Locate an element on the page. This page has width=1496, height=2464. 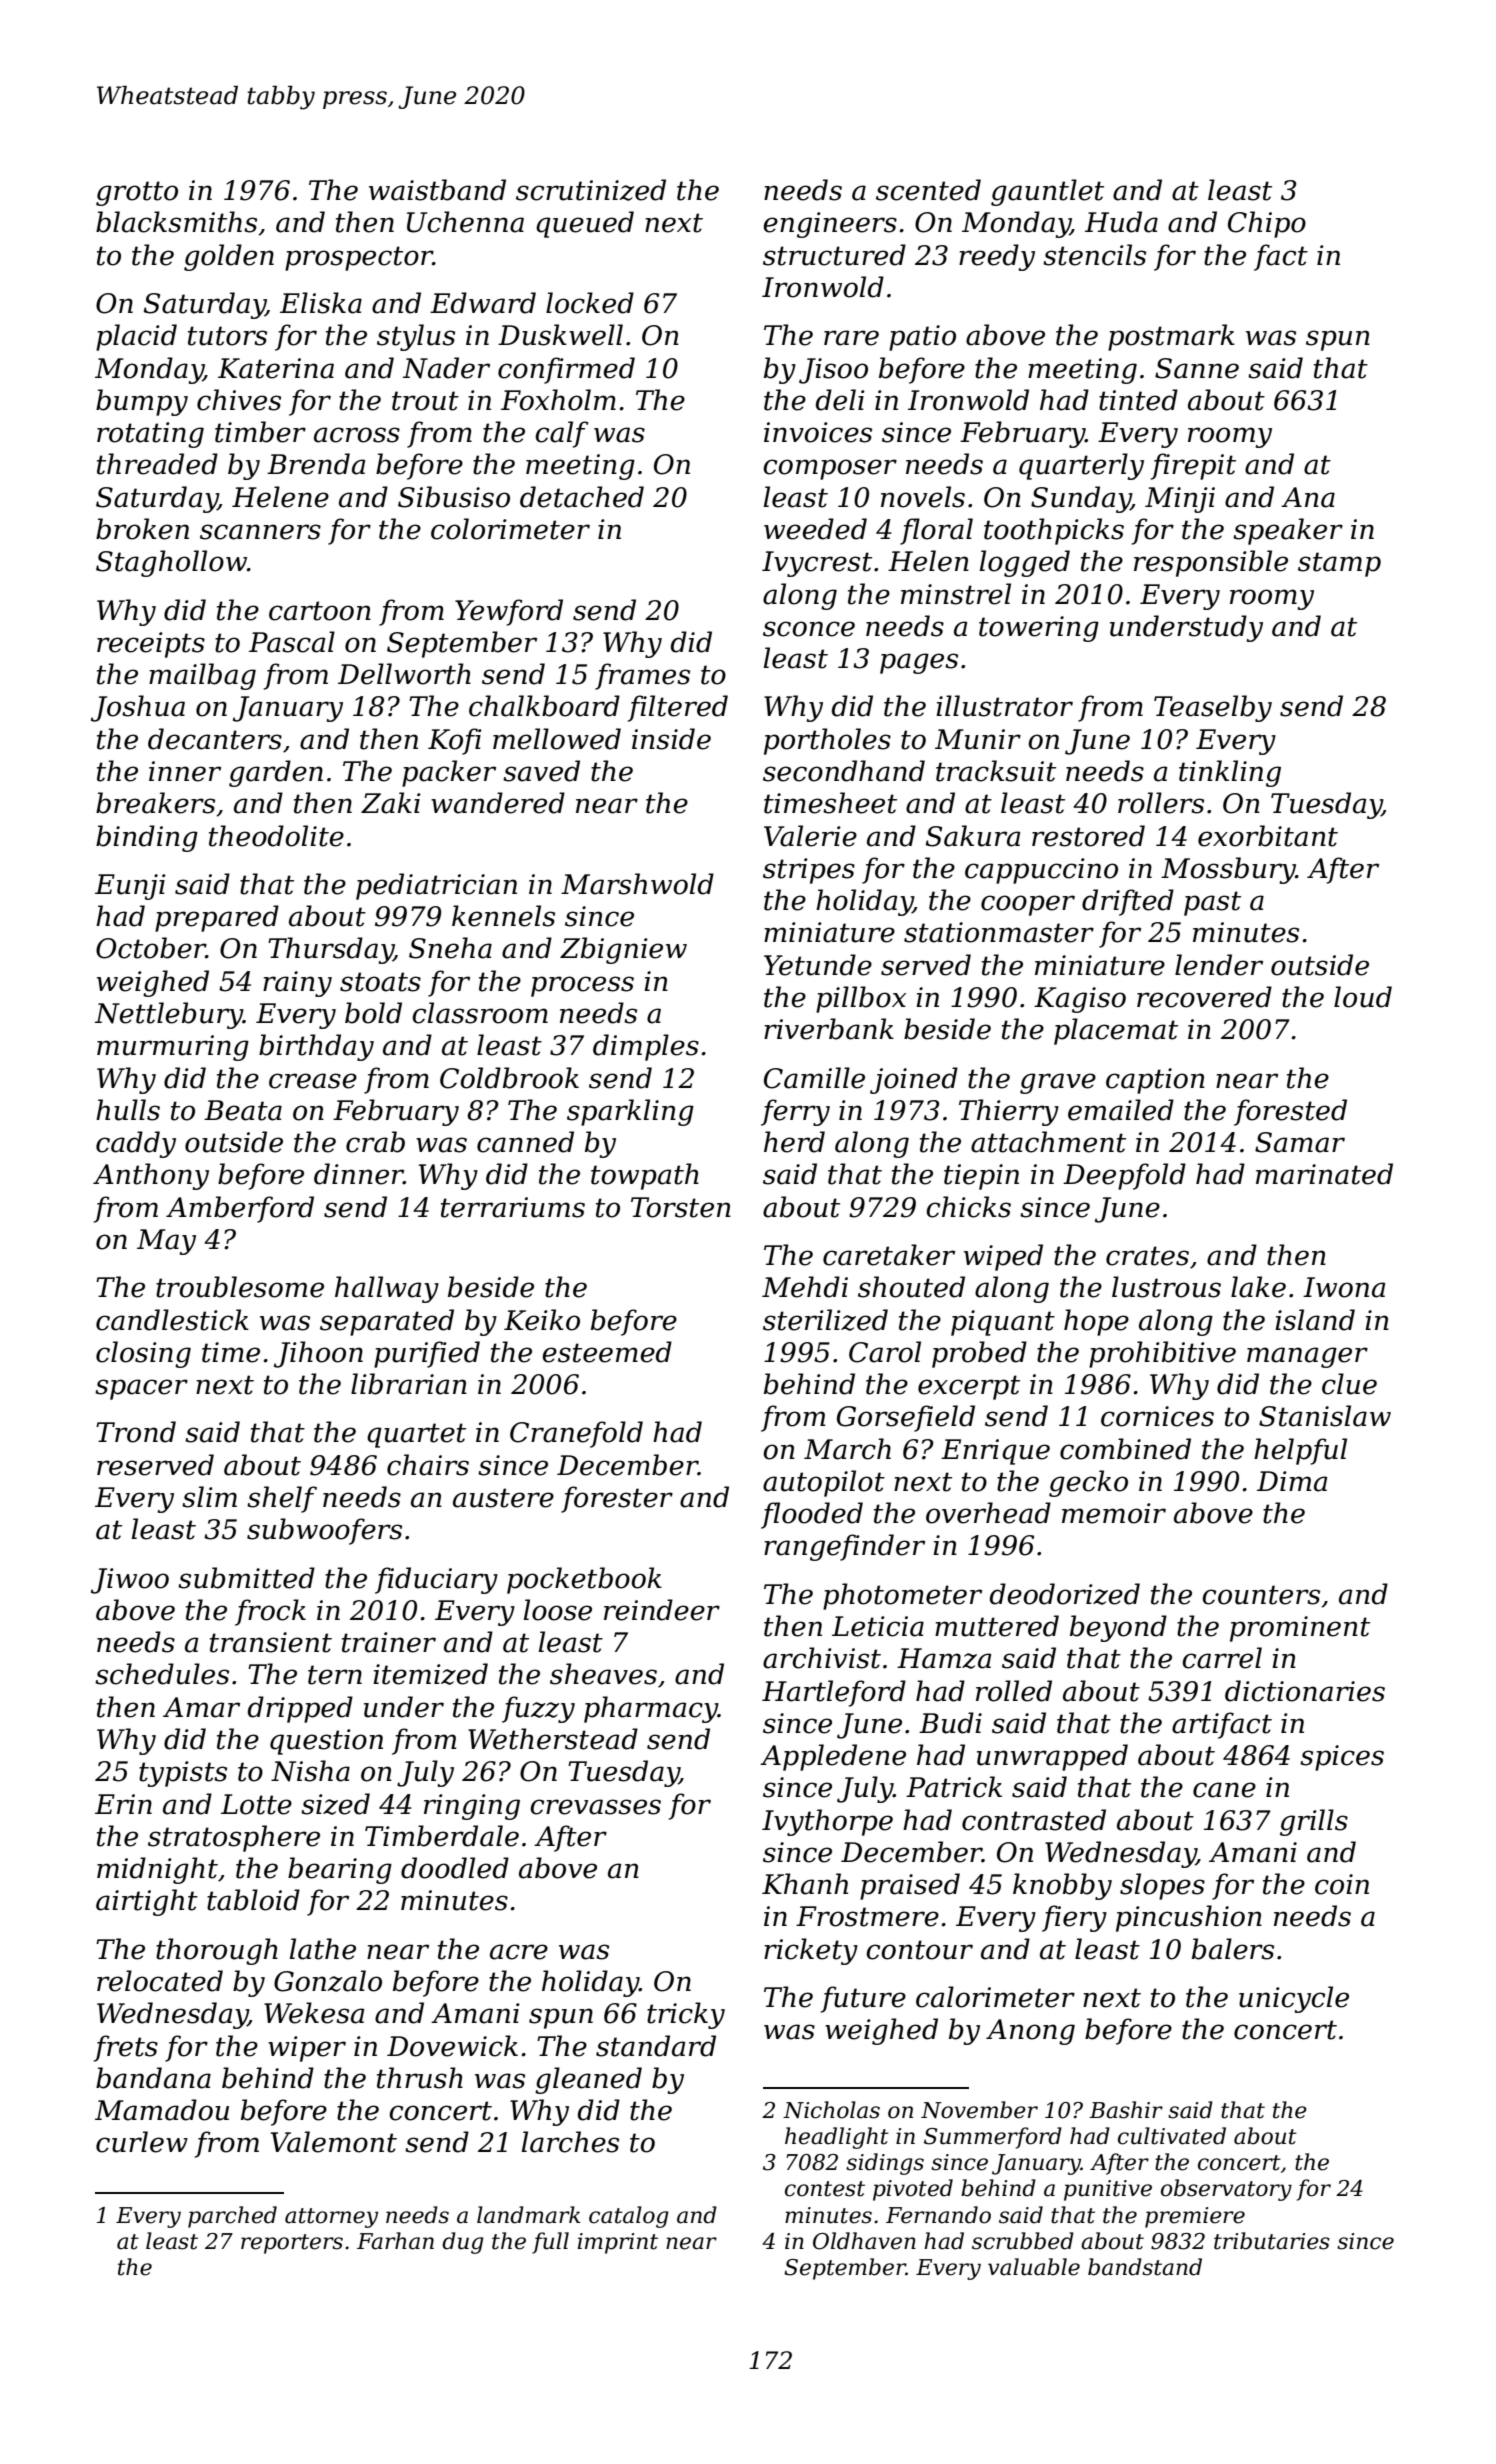
canned is located at coordinates (525, 1142).
